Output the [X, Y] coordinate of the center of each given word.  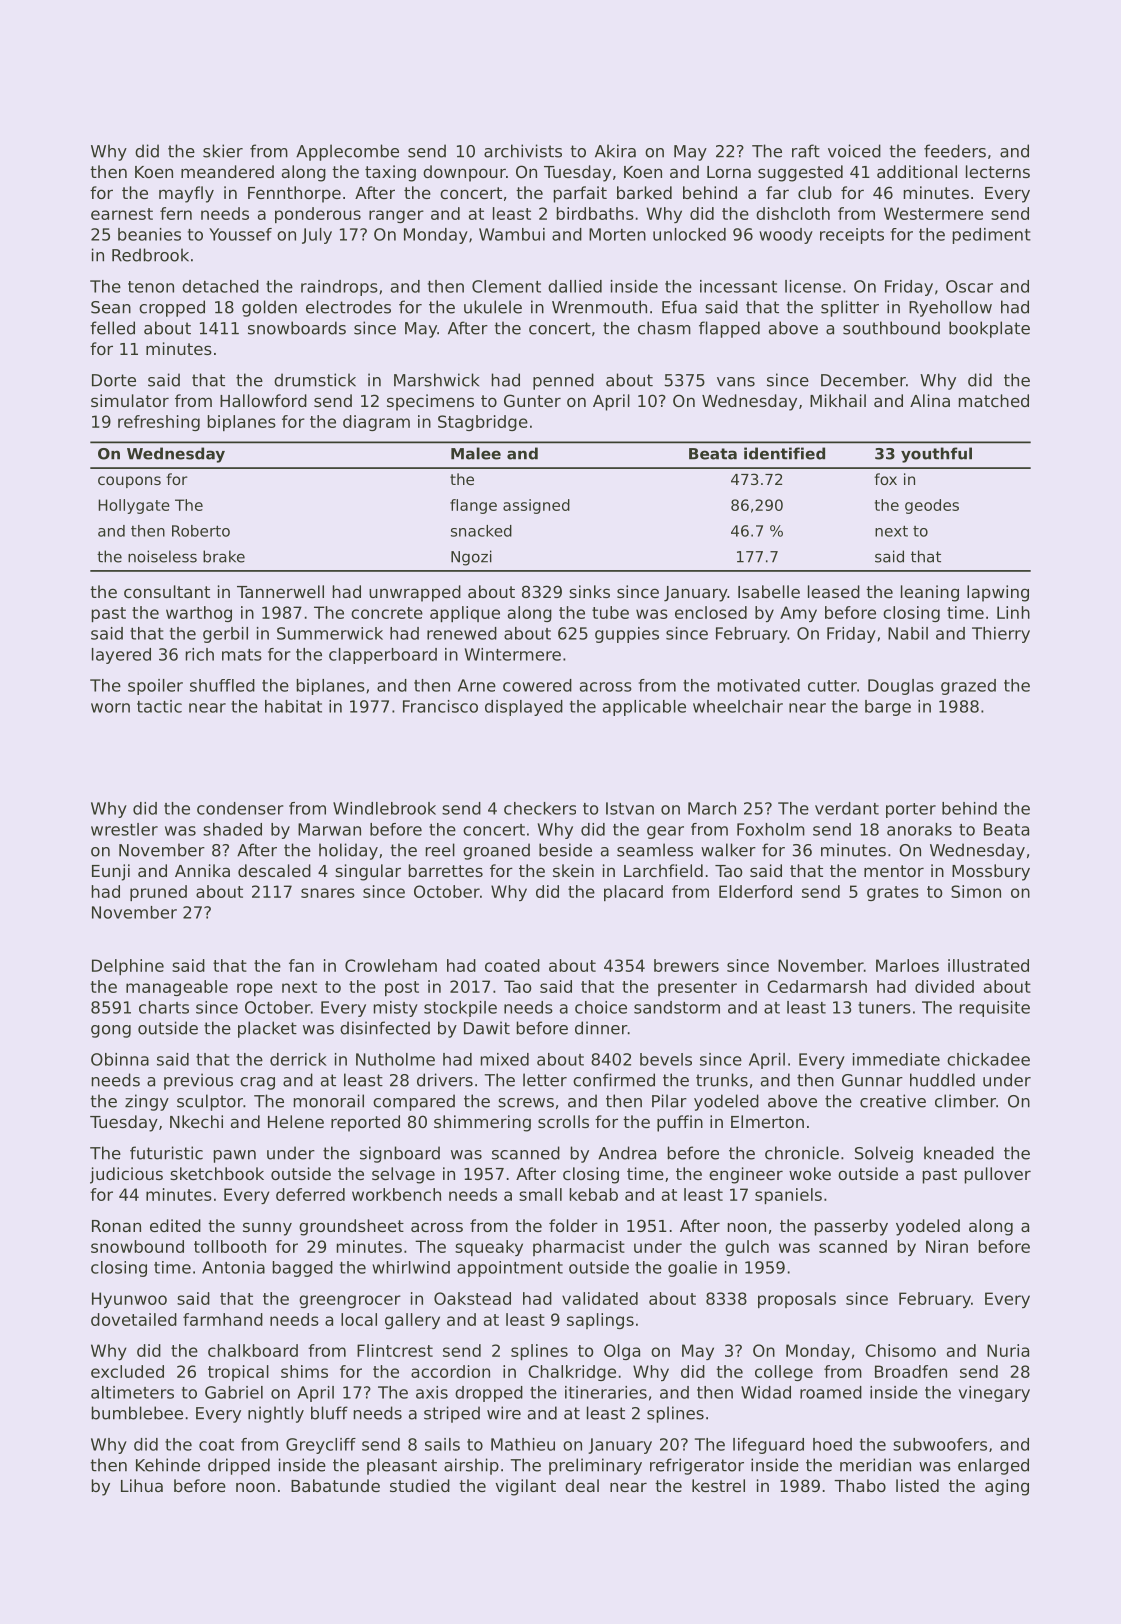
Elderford [755, 891]
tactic [159, 706]
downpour [464, 173]
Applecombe [347, 152]
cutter [832, 686]
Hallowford [263, 400]
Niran [947, 1246]
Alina [930, 400]
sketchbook [217, 1173]
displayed [524, 708]
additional [917, 171]
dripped [239, 1466]
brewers [686, 965]
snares [328, 893]
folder [573, 1225]
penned [563, 381]
